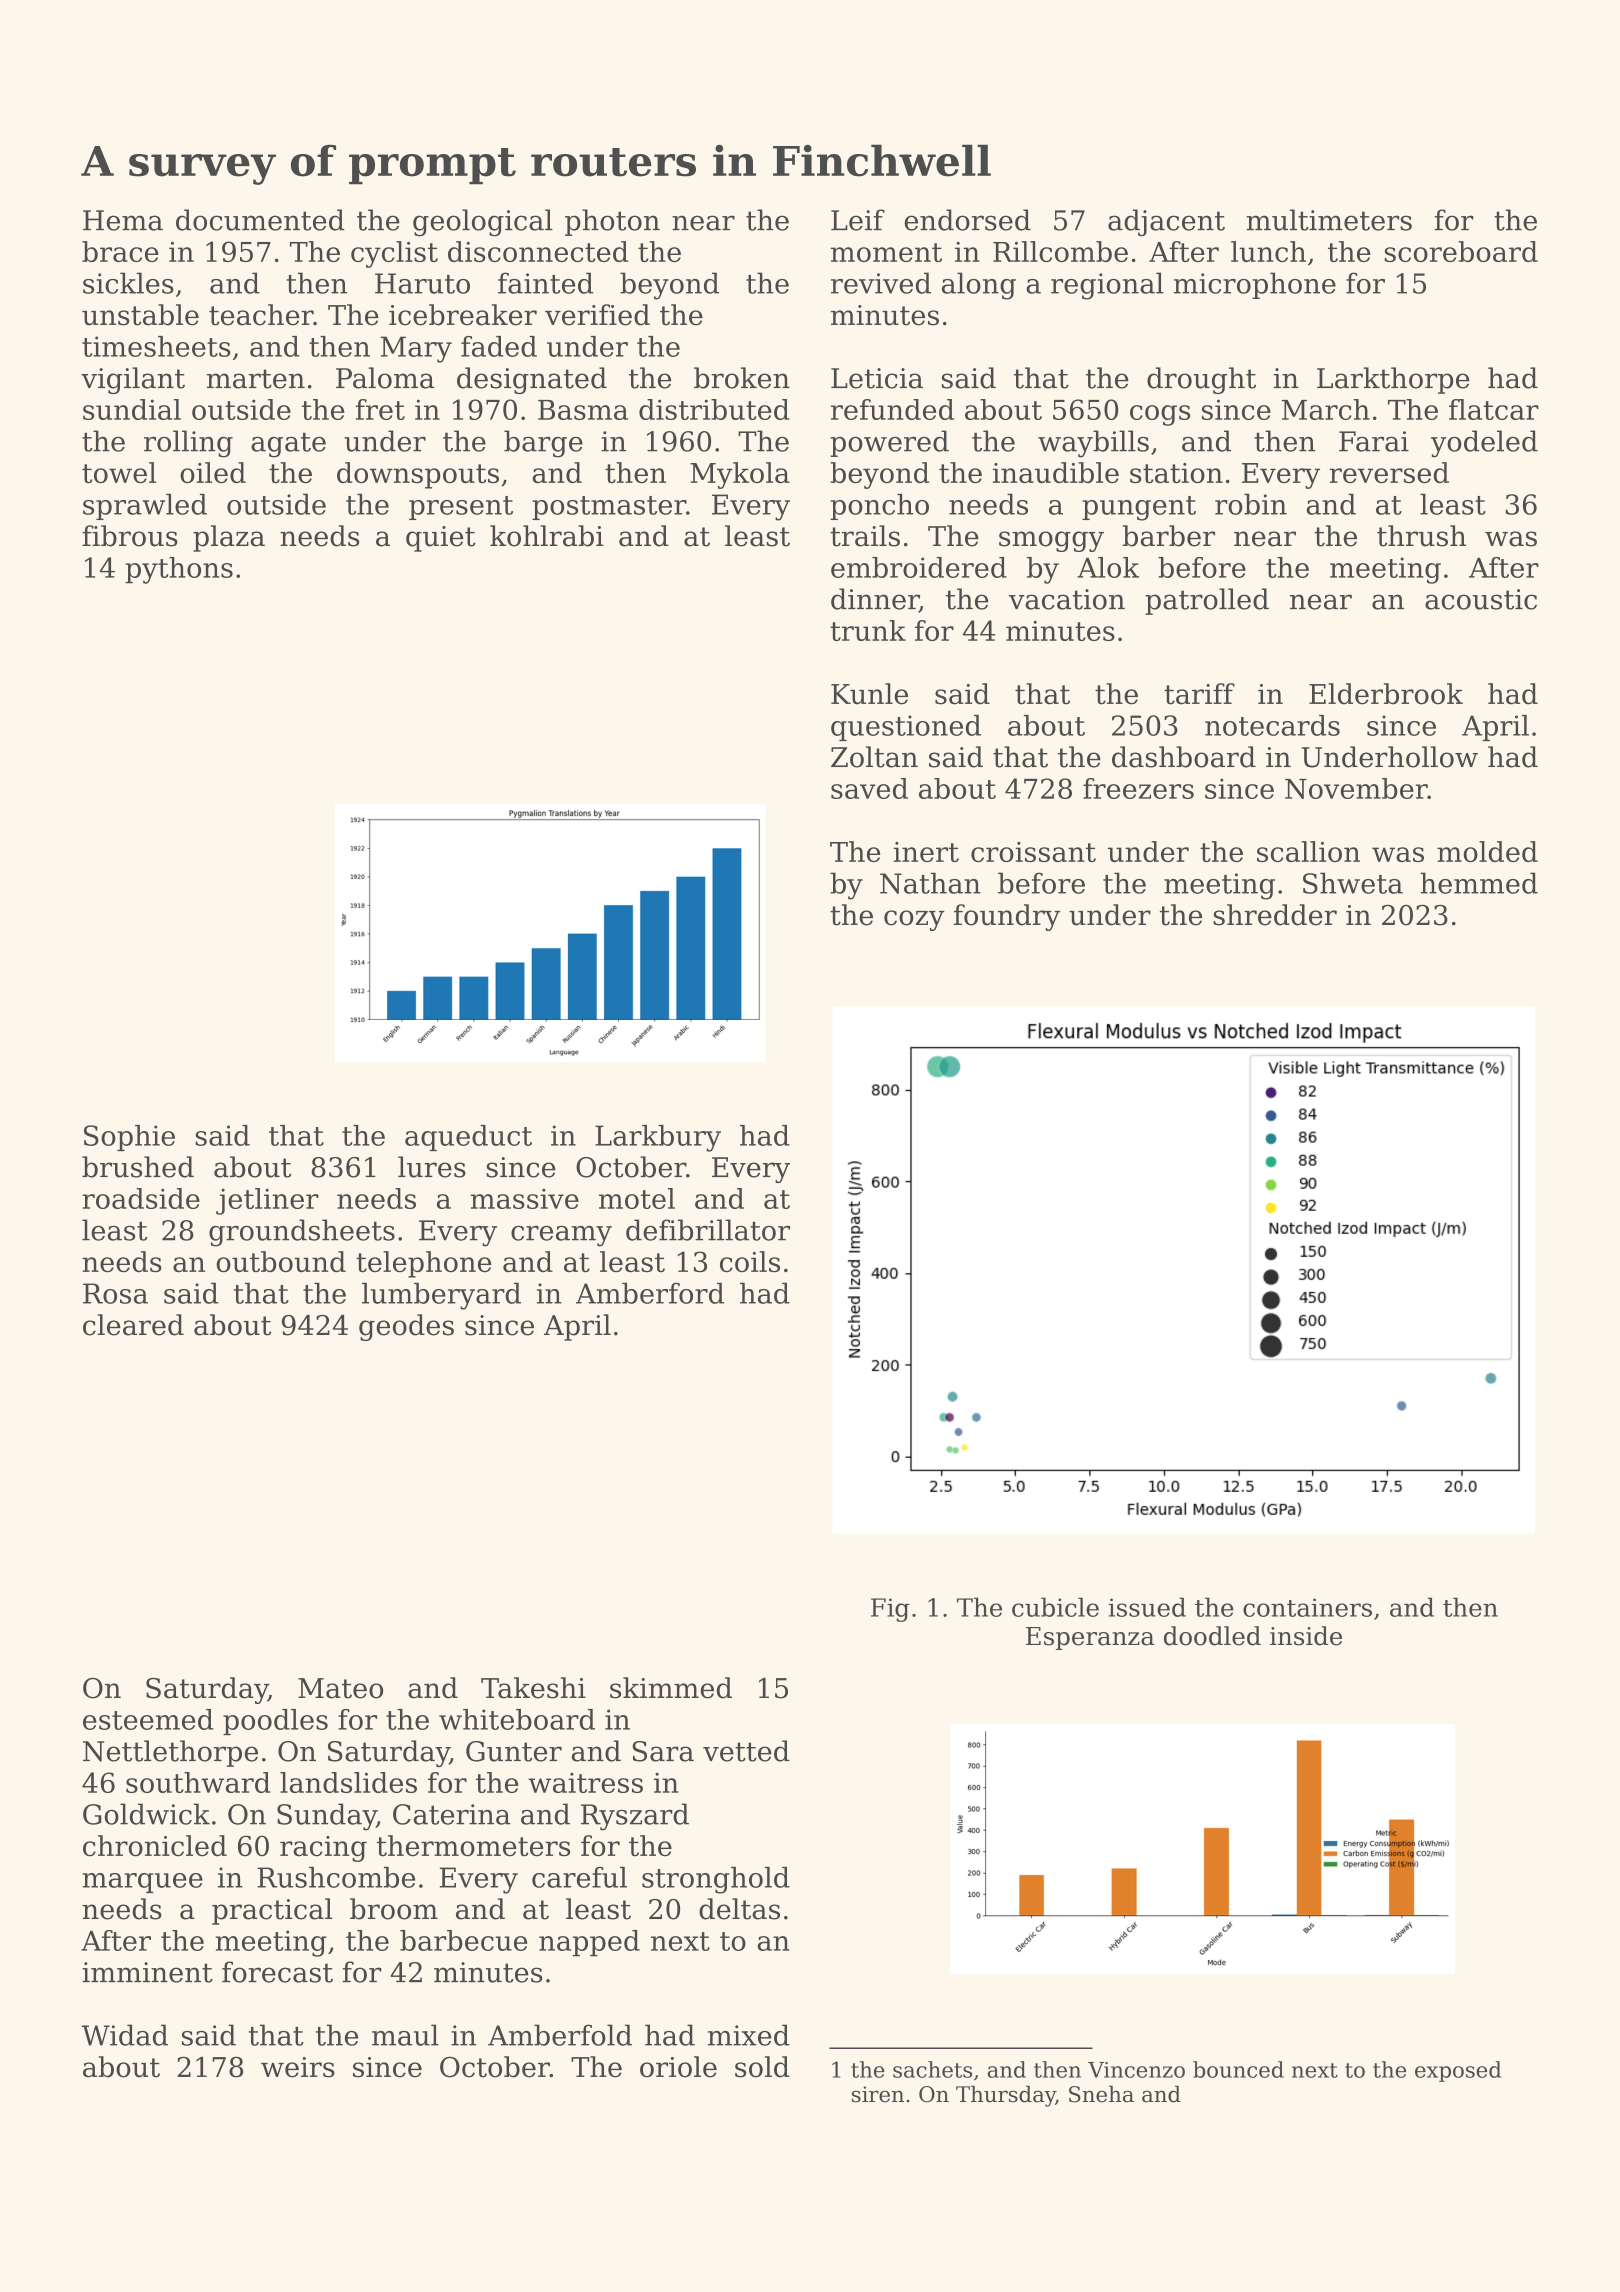  What do you see at coordinates (133, 1325) in the screenshot?
I see `cleared` at bounding box center [133, 1325].
